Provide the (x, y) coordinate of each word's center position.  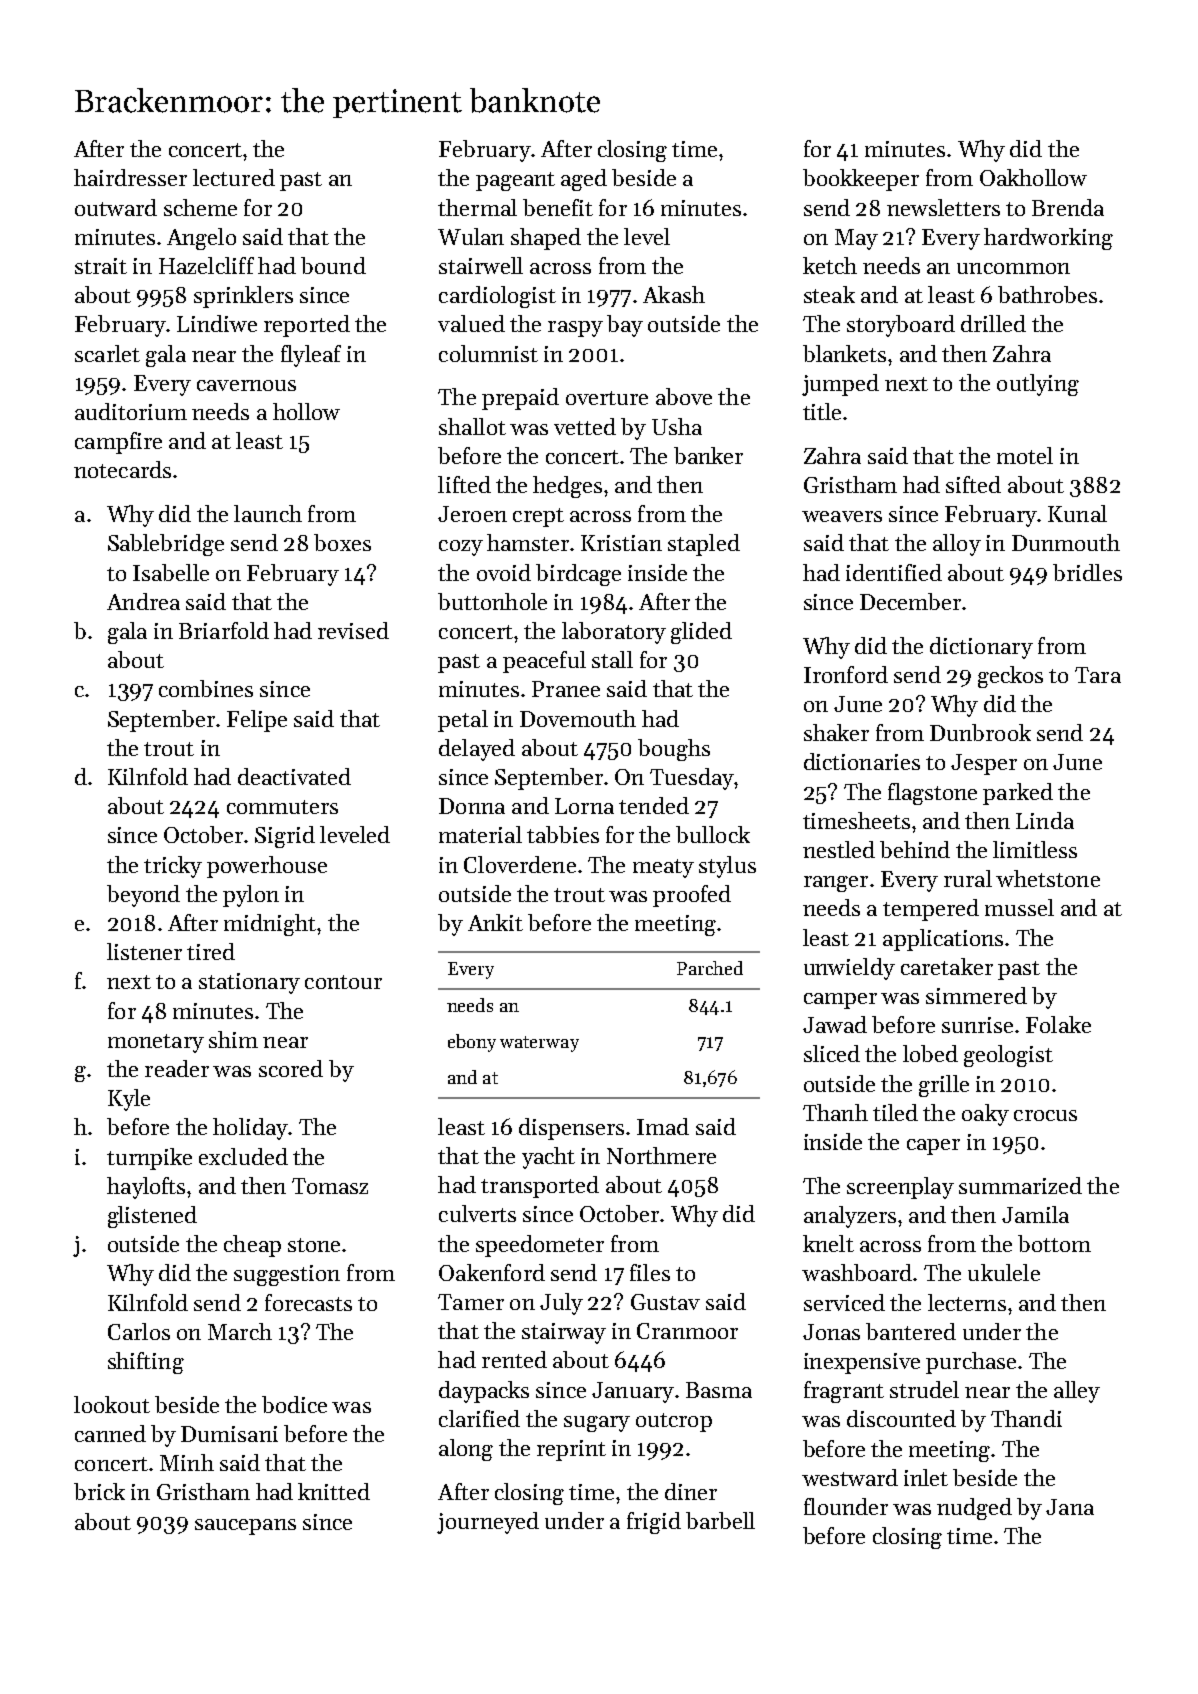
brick (99, 1491)
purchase (971, 1363)
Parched (710, 968)
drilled (993, 323)
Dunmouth (1066, 542)
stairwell (481, 265)
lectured (234, 177)
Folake (1058, 1024)
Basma (719, 1390)
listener (144, 951)
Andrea (143, 601)
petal (463, 721)
